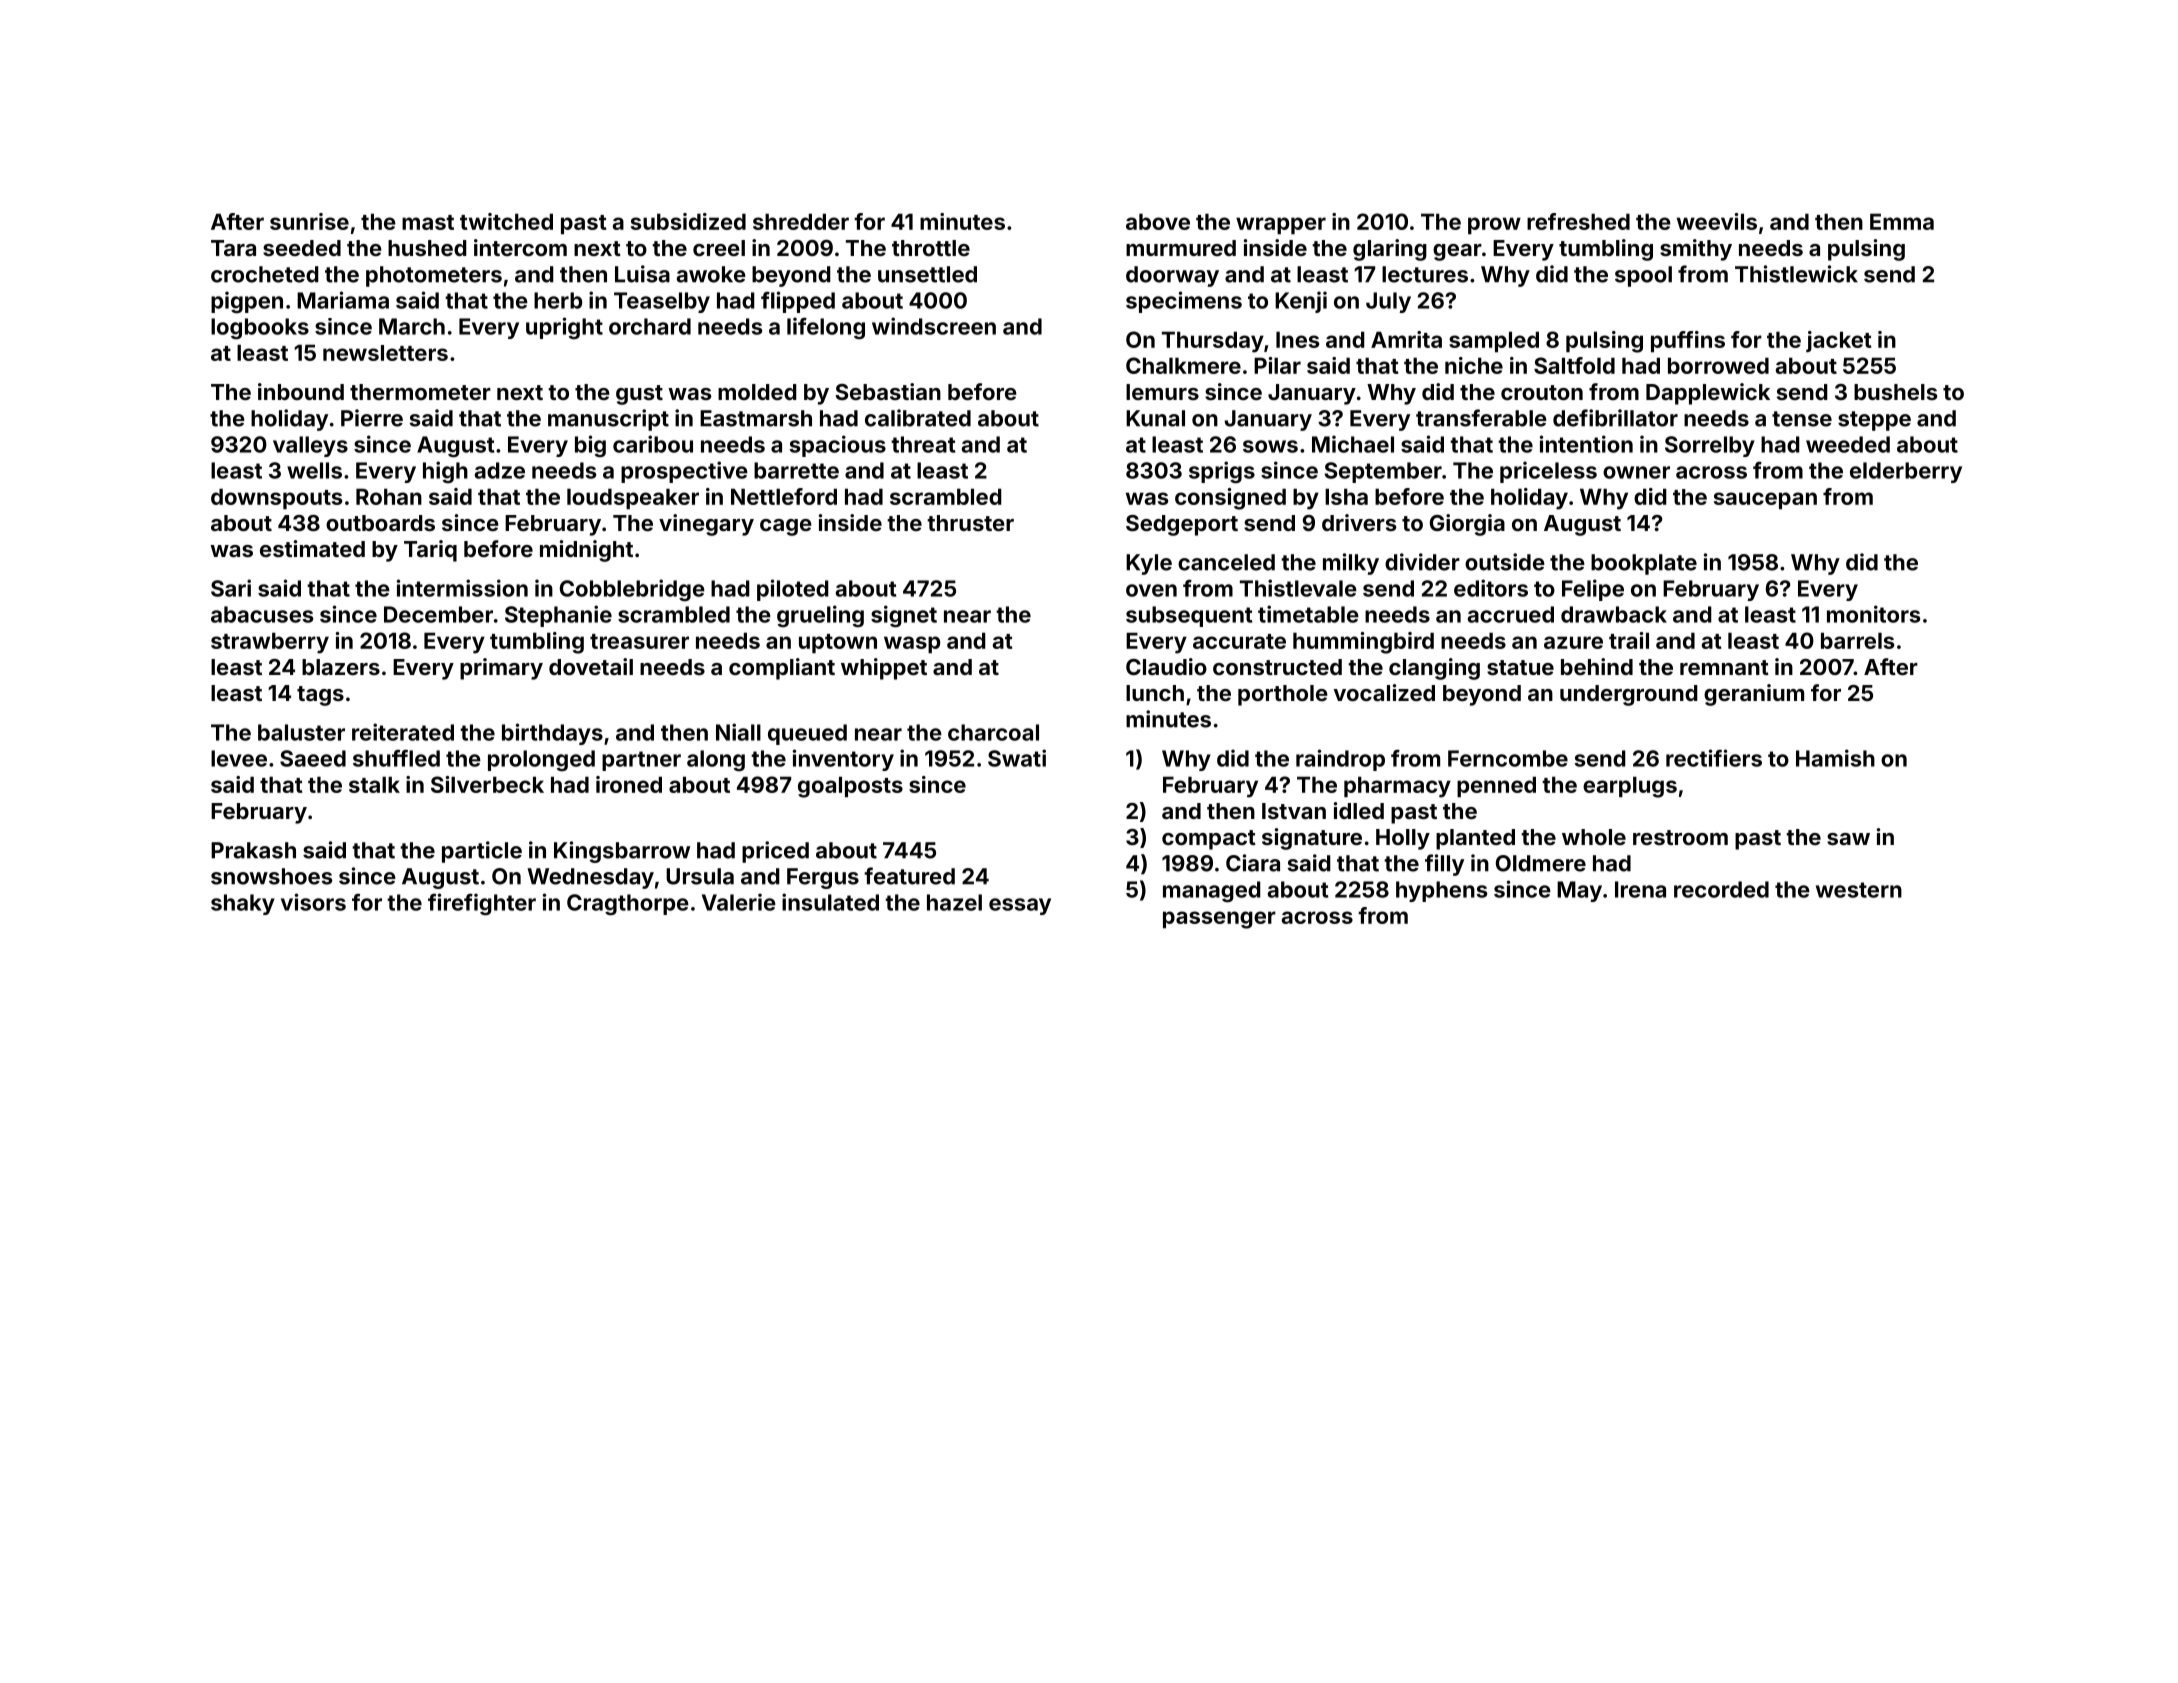 The width and height of the page is (2178, 1683). What do you see at coordinates (482, 904) in the page?
I see `firefighter` at bounding box center [482, 904].
